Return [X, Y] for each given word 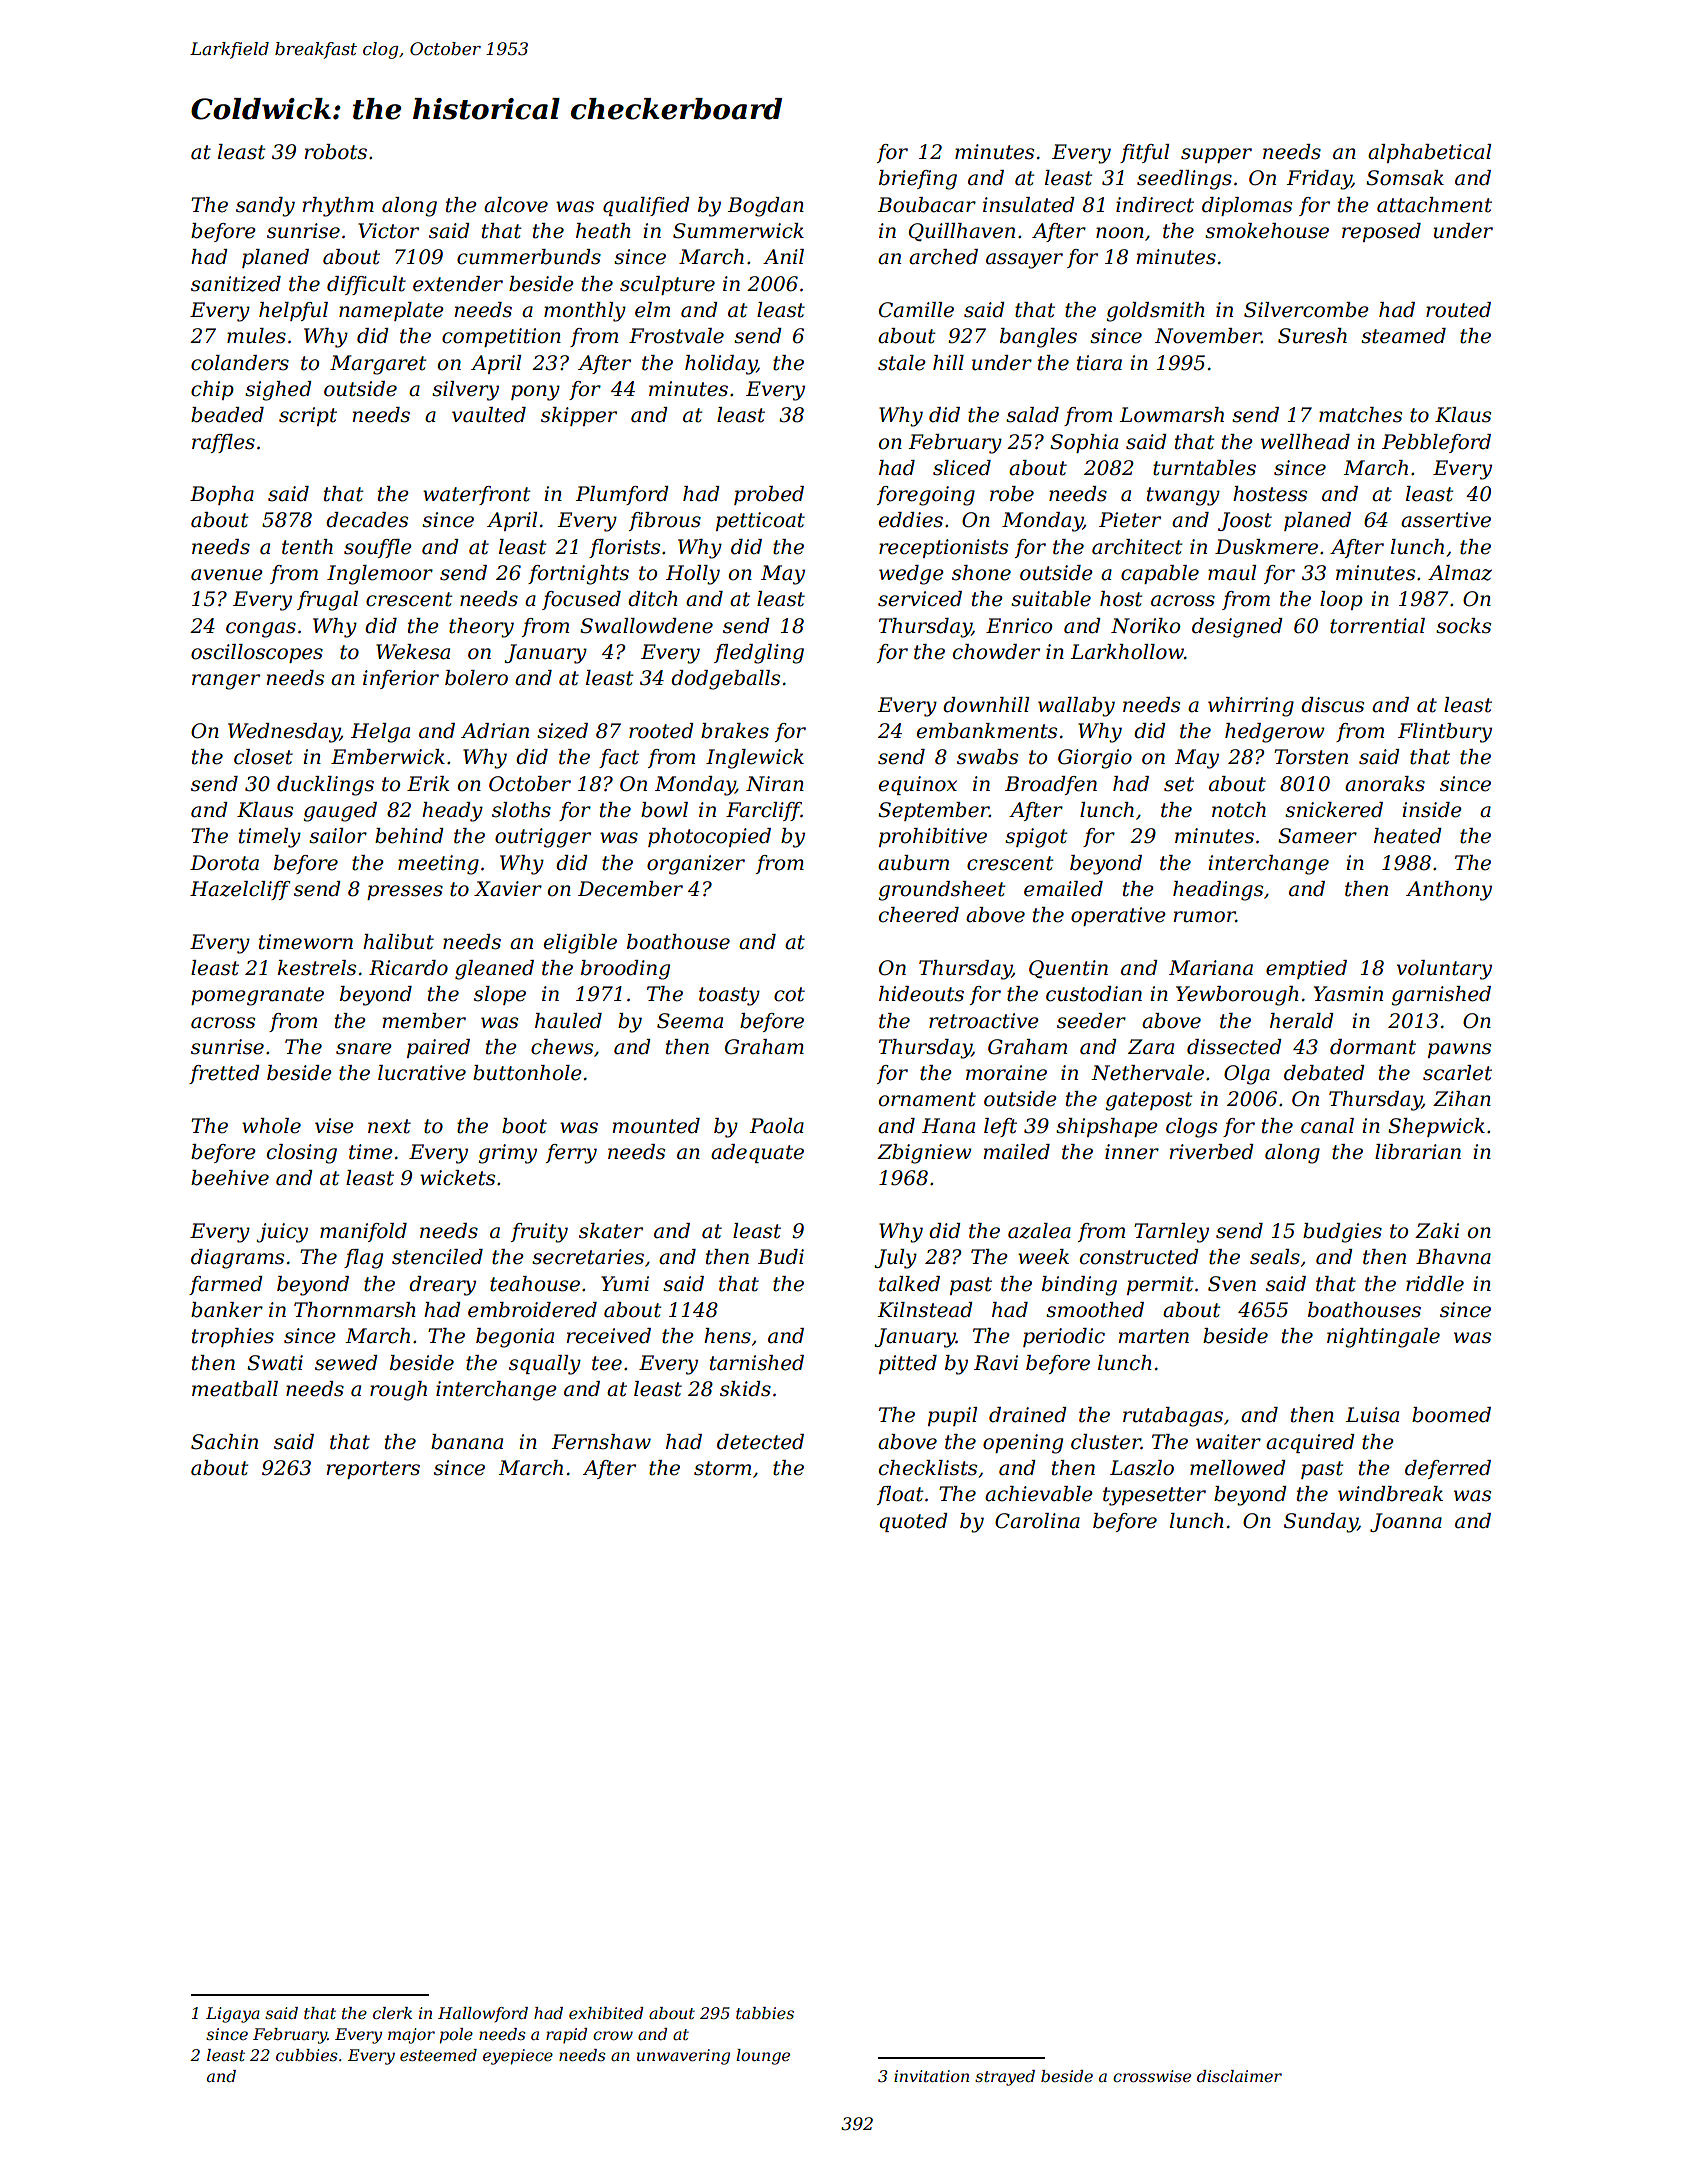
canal [1327, 1126]
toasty [729, 996]
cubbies [307, 2055]
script [308, 416]
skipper [579, 416]
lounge [763, 2057]
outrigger [543, 838]
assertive [1446, 520]
